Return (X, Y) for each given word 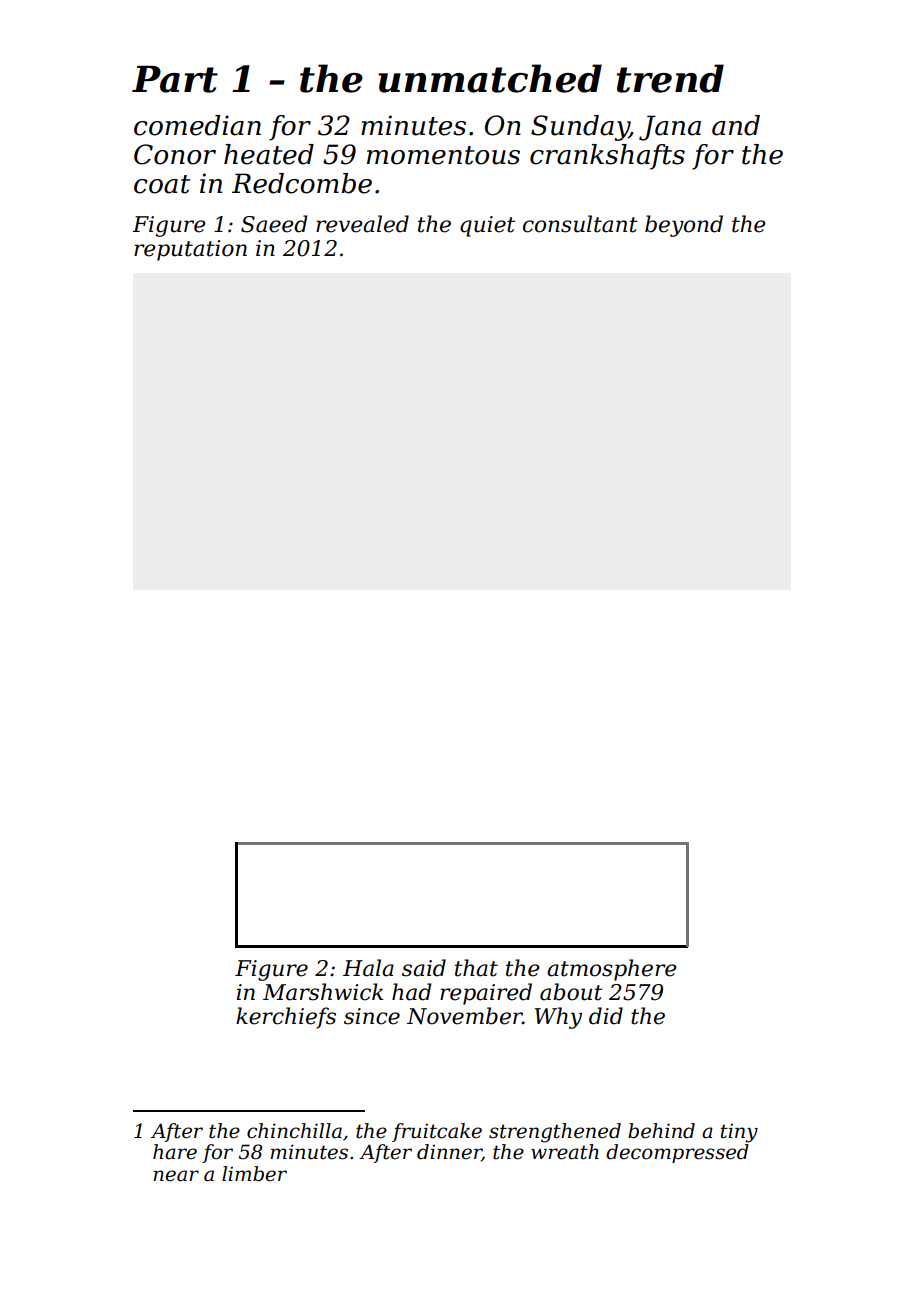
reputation (190, 250)
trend (670, 78)
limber (254, 1174)
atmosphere (612, 970)
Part (175, 79)
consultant (580, 224)
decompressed (677, 1153)
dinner (449, 1153)
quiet (487, 226)
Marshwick (323, 992)
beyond (684, 226)
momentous (443, 155)
